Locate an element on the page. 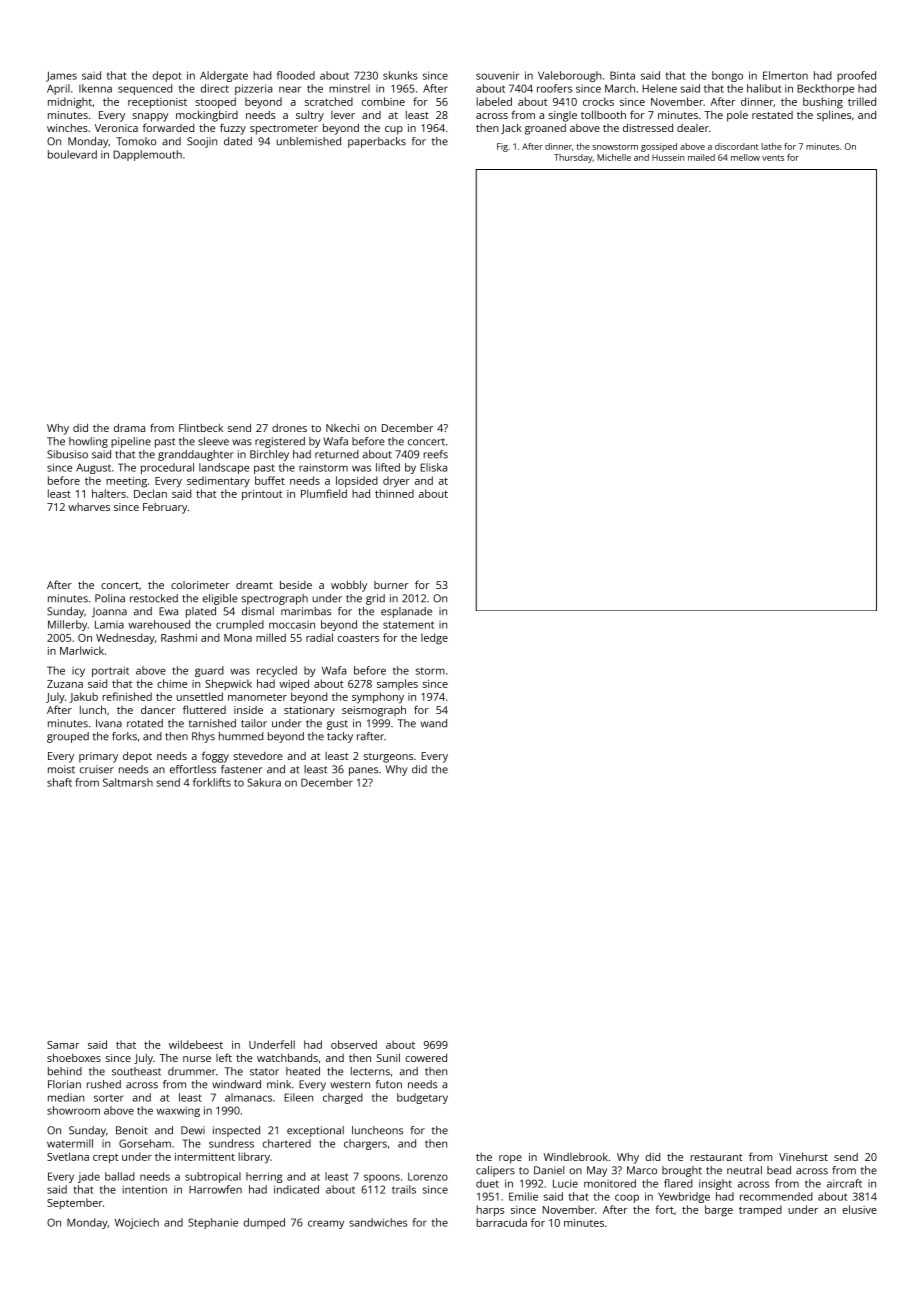 The height and width of the image is (1308, 924). burner is located at coordinates (391, 585).
